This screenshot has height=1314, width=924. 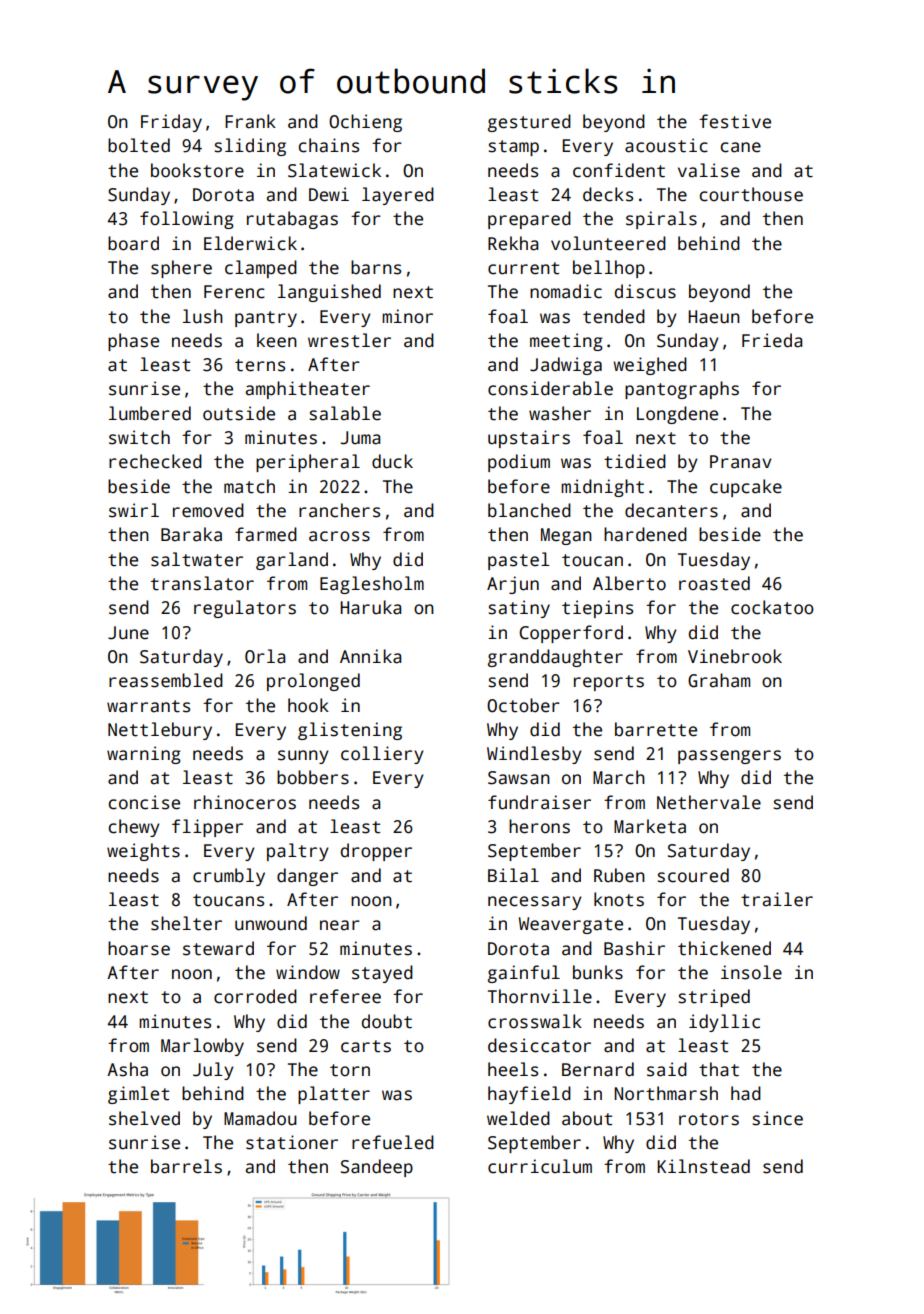 What do you see at coordinates (139, 145) in the screenshot?
I see `bolted` at bounding box center [139, 145].
